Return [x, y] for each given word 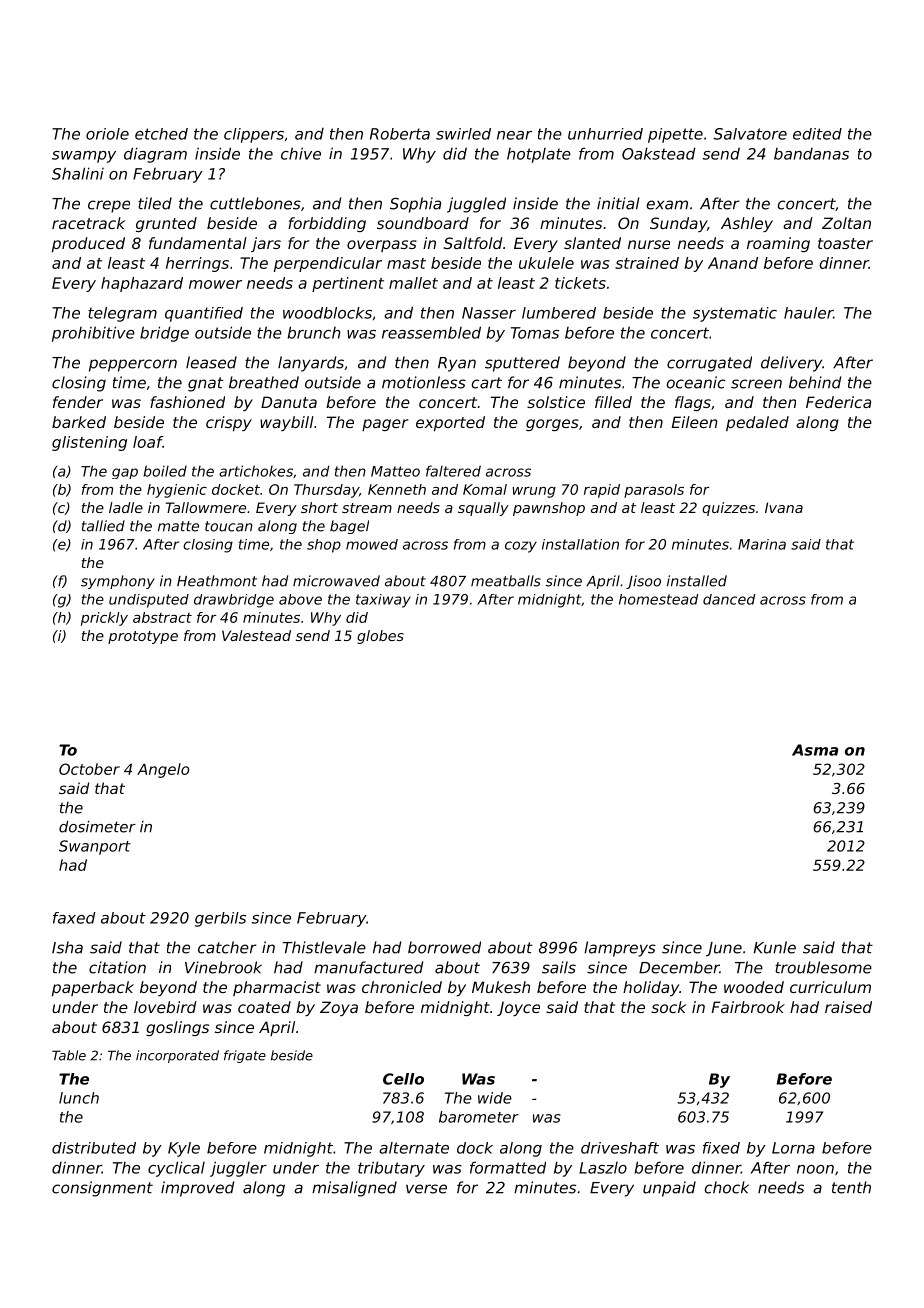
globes [380, 637]
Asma [815, 750]
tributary [391, 1169]
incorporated [177, 1056]
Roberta [400, 134]
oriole [107, 134]
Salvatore [750, 134]
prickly [104, 619]
